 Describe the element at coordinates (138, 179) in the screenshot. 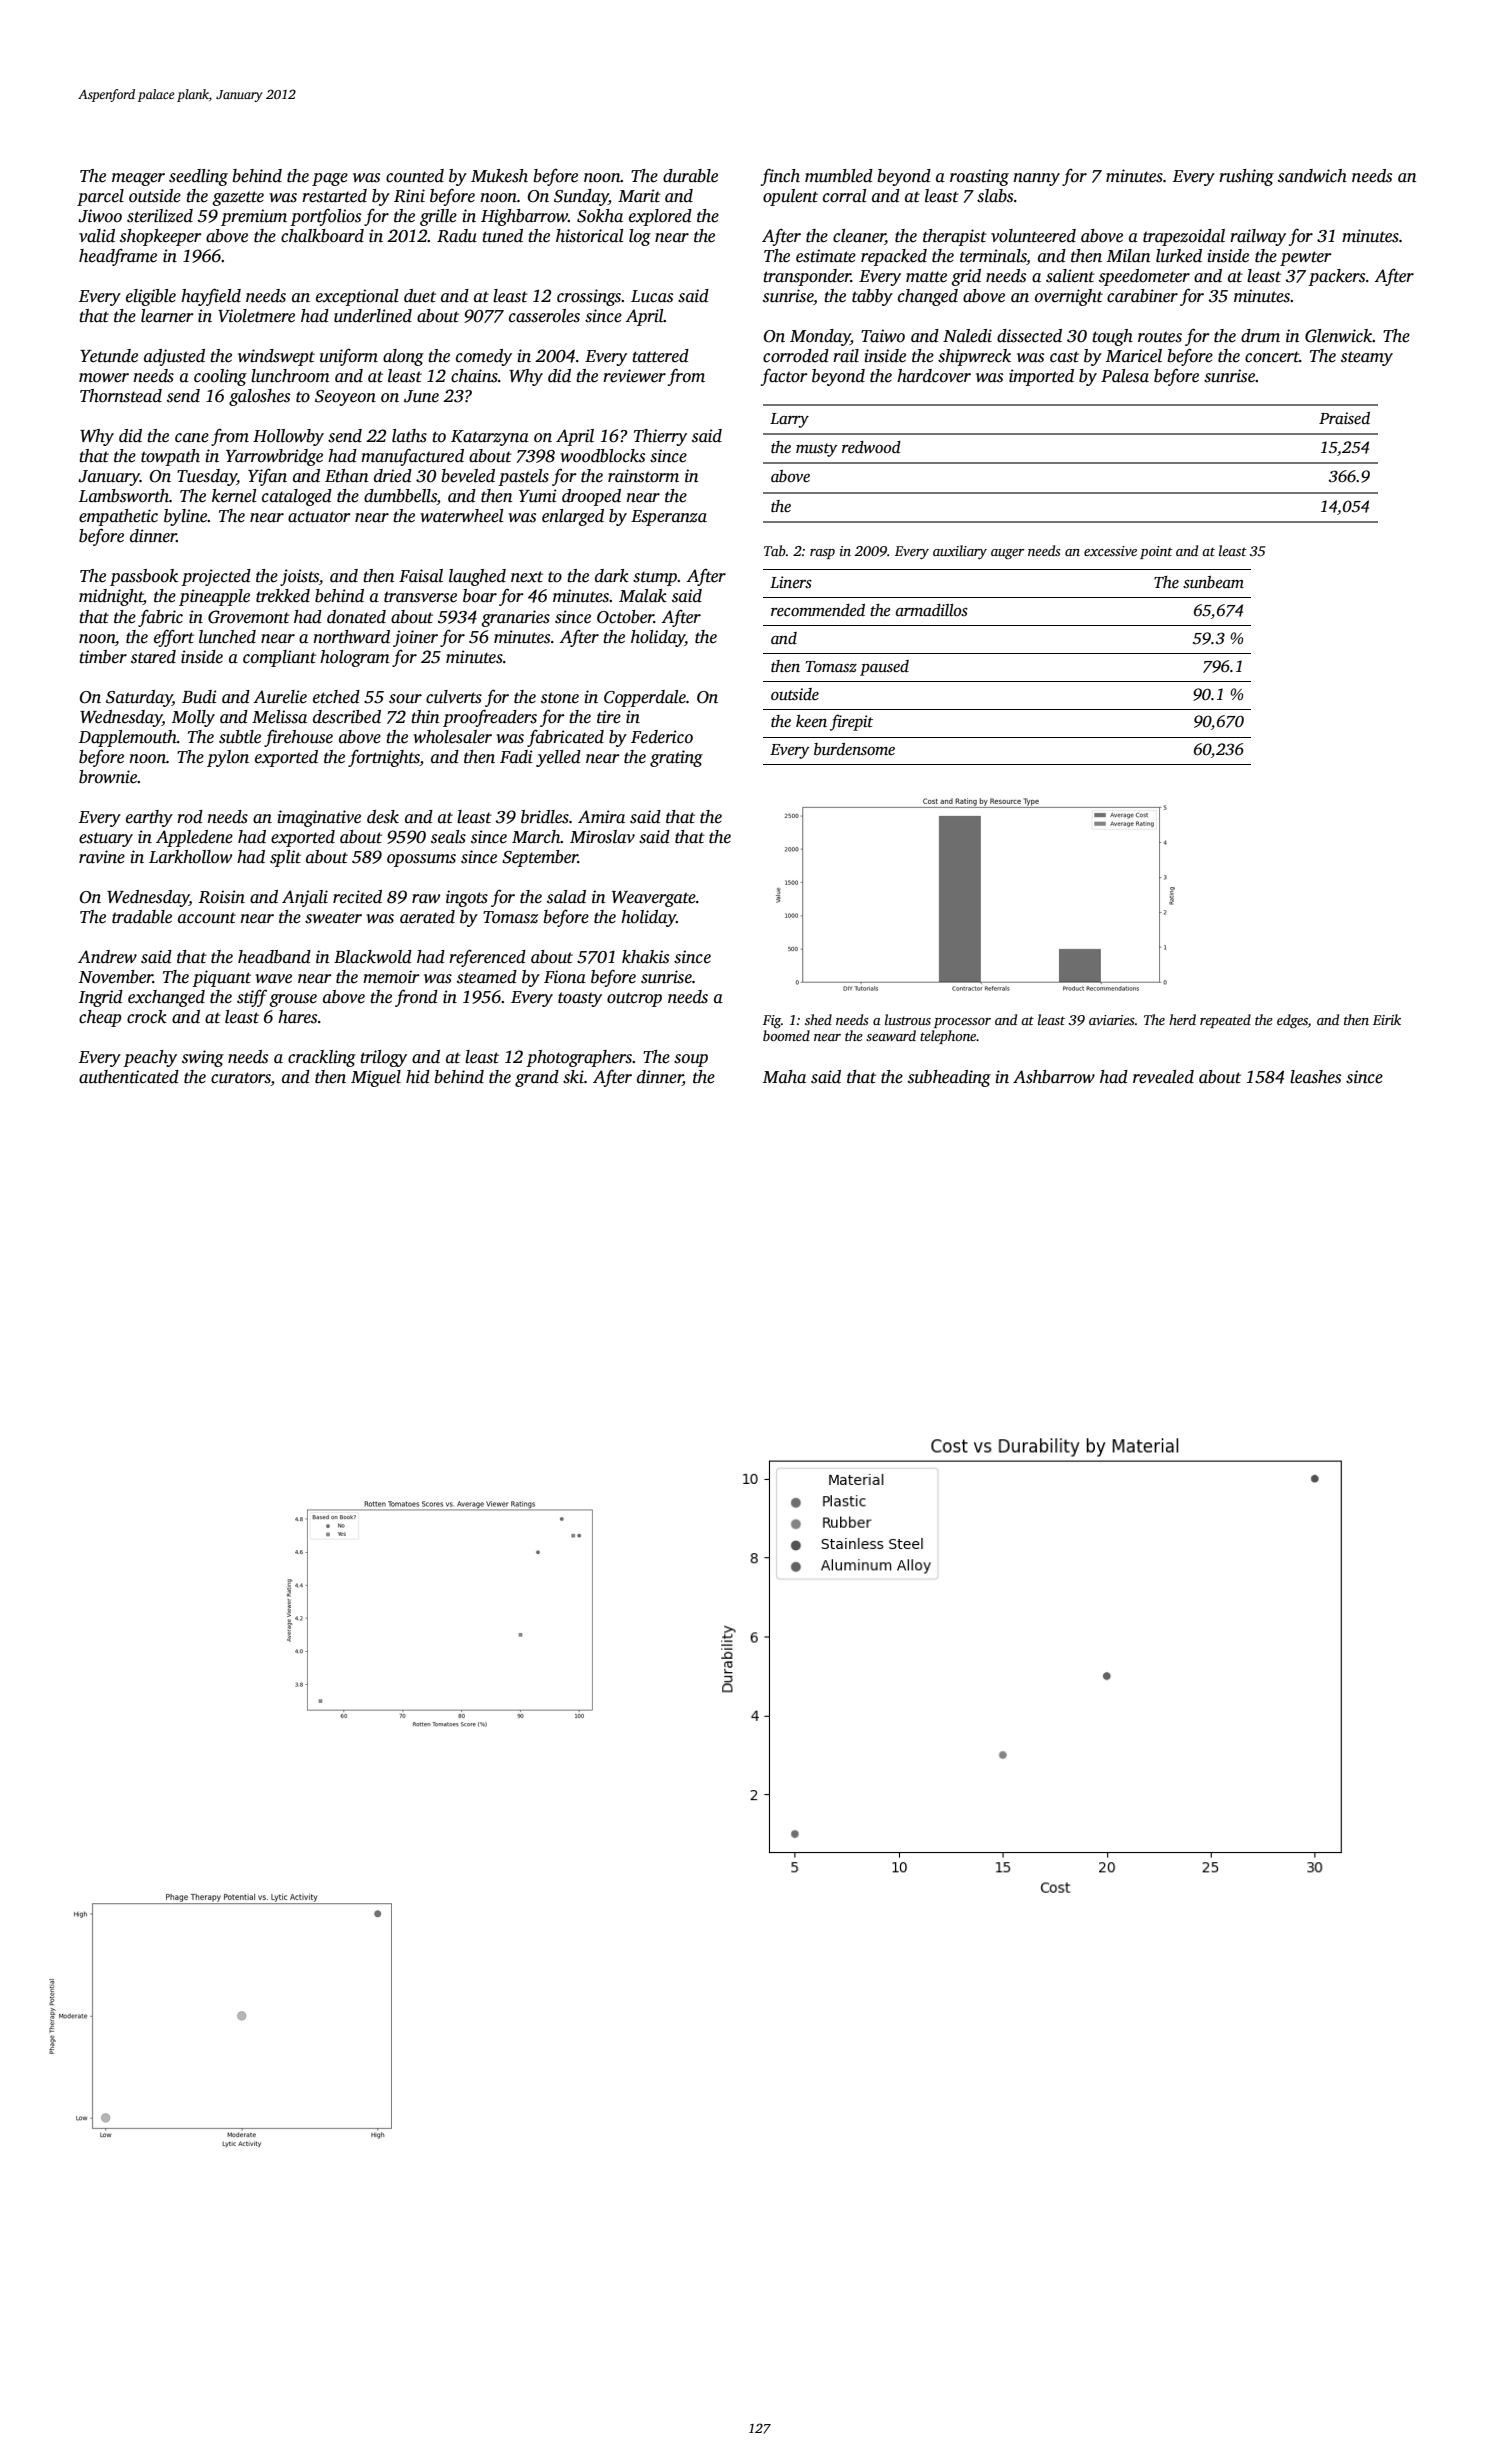

I see `meager` at that location.
